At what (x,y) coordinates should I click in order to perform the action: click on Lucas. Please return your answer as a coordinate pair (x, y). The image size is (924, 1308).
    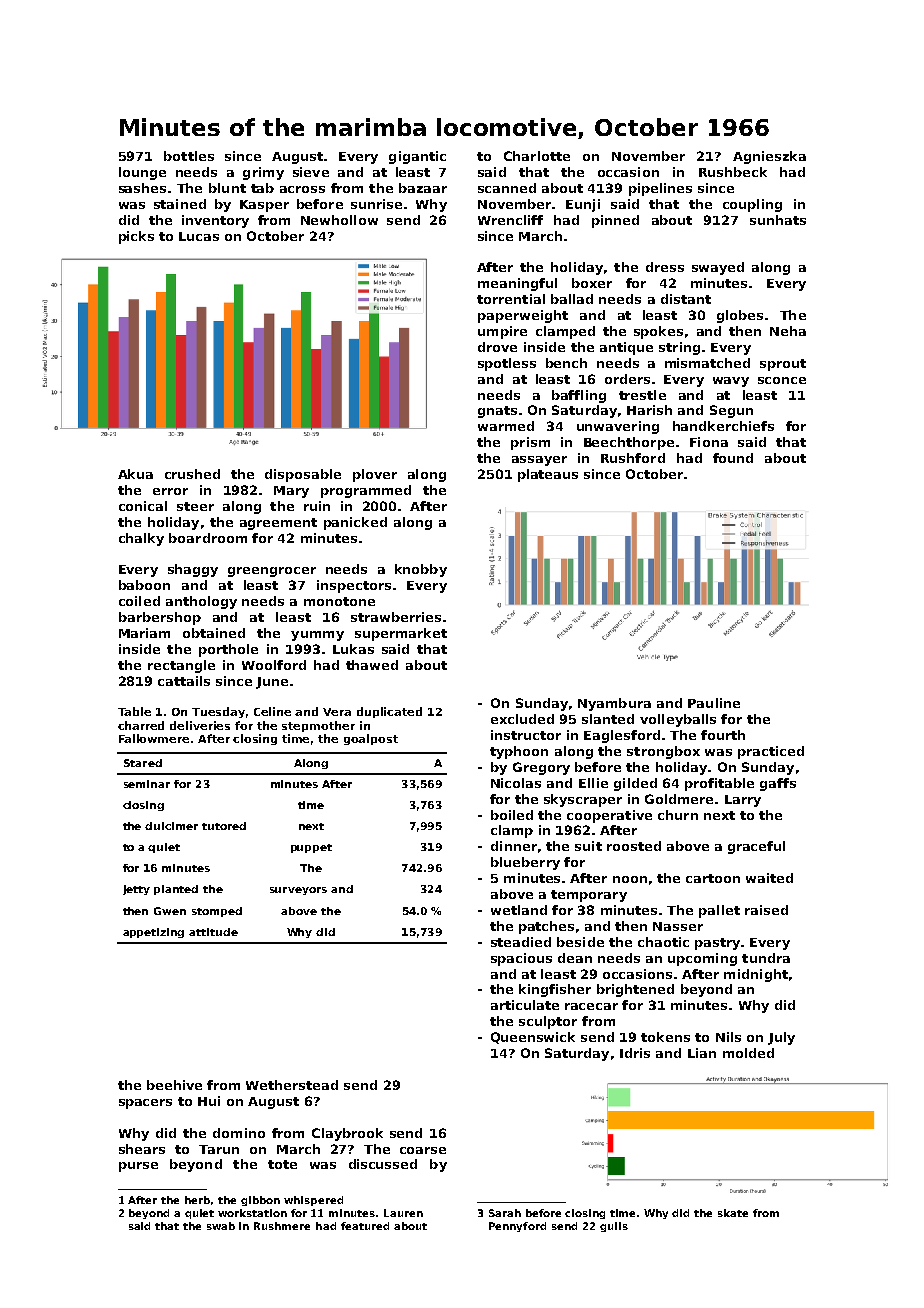
    Looking at the image, I should click on (199, 236).
